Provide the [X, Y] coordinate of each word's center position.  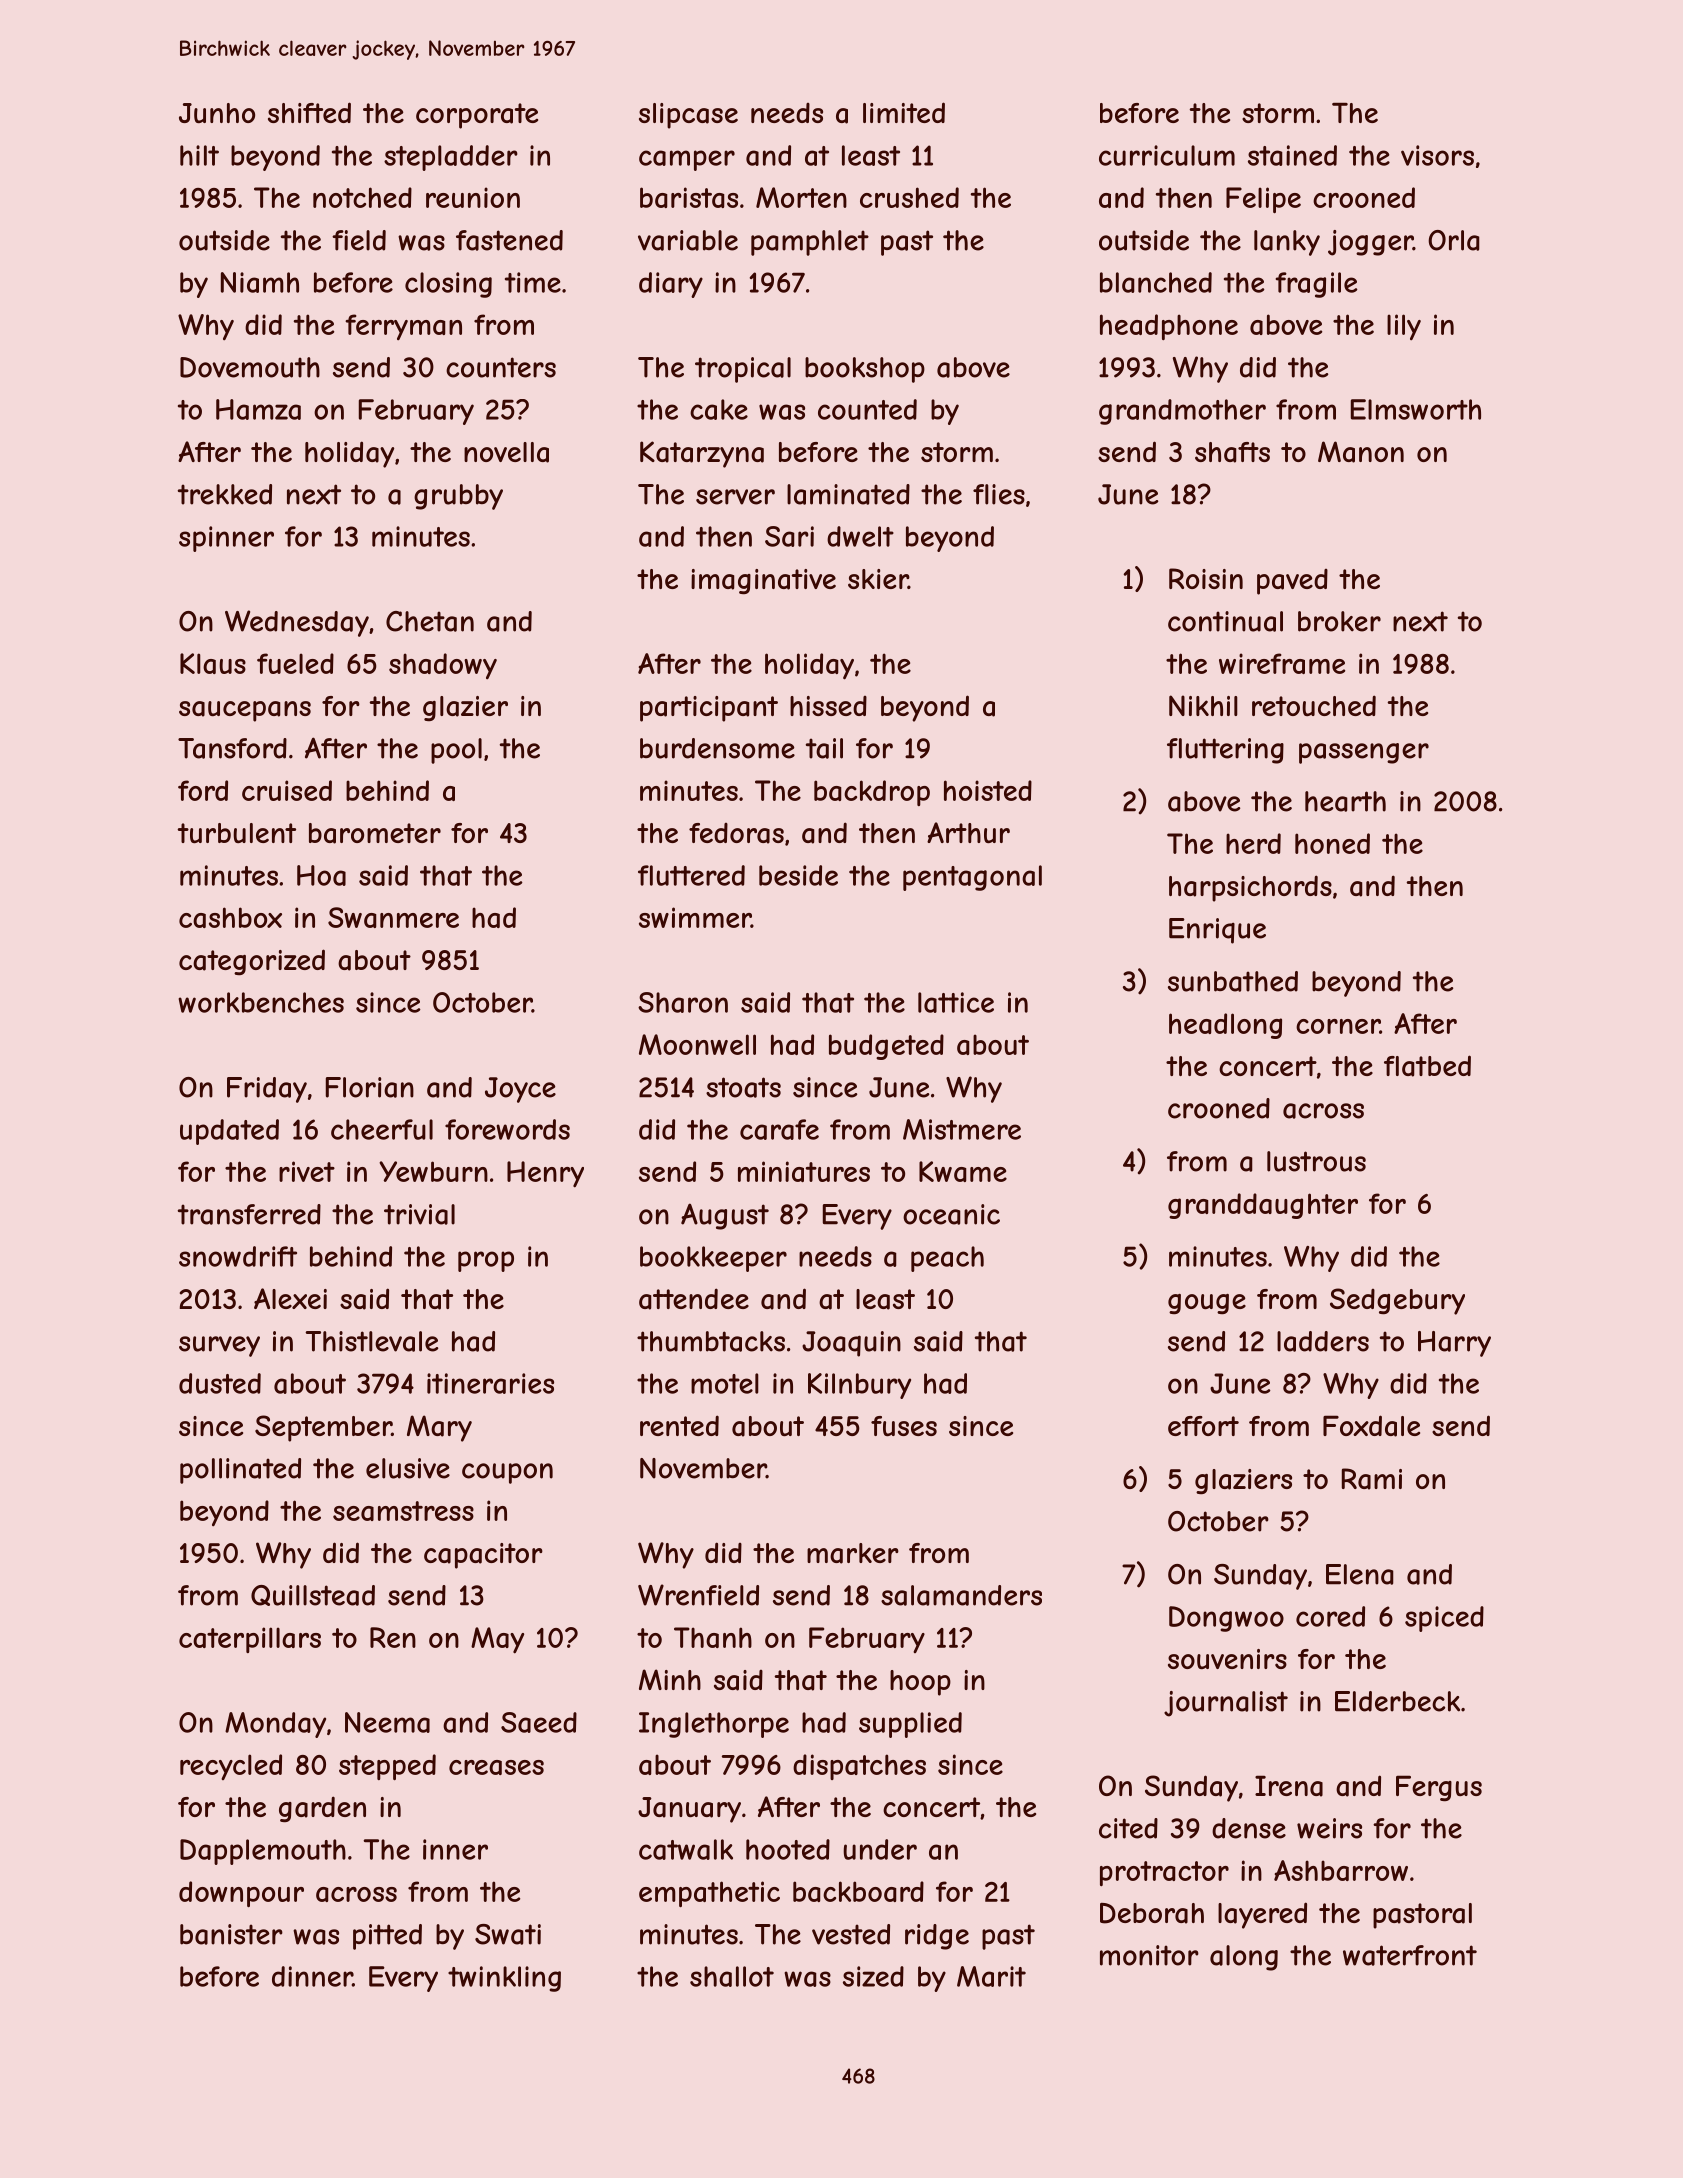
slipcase [688, 116]
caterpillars [250, 1640]
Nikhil [1203, 705]
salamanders [961, 1595]
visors [1437, 155]
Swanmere [393, 917]
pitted [387, 1937]
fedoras [736, 833]
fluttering [1225, 751]
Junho [217, 113]
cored [1330, 1616]
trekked [225, 494]
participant [709, 709]
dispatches [859, 1767]
